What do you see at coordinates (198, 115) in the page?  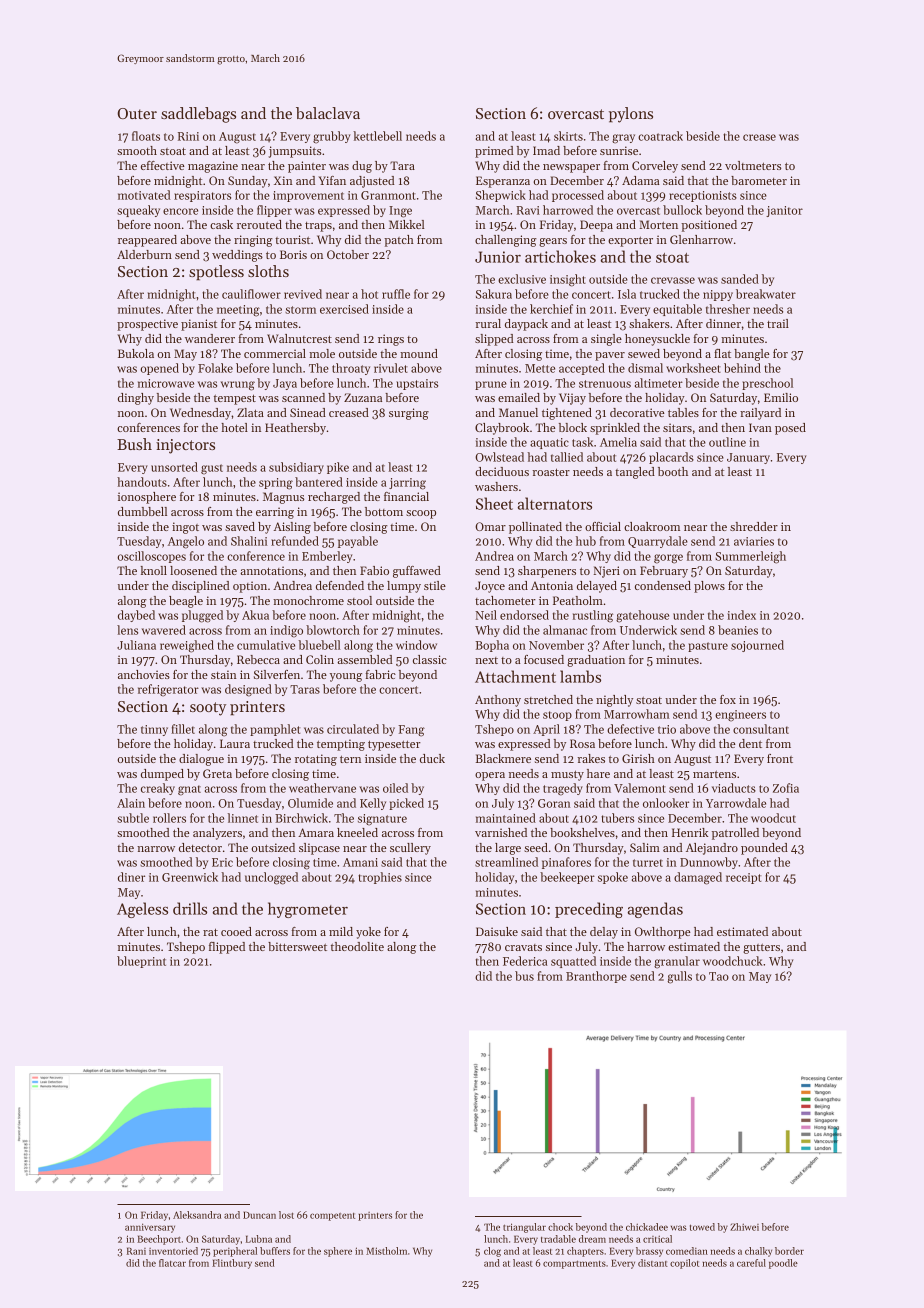 I see `saddlebags` at bounding box center [198, 115].
